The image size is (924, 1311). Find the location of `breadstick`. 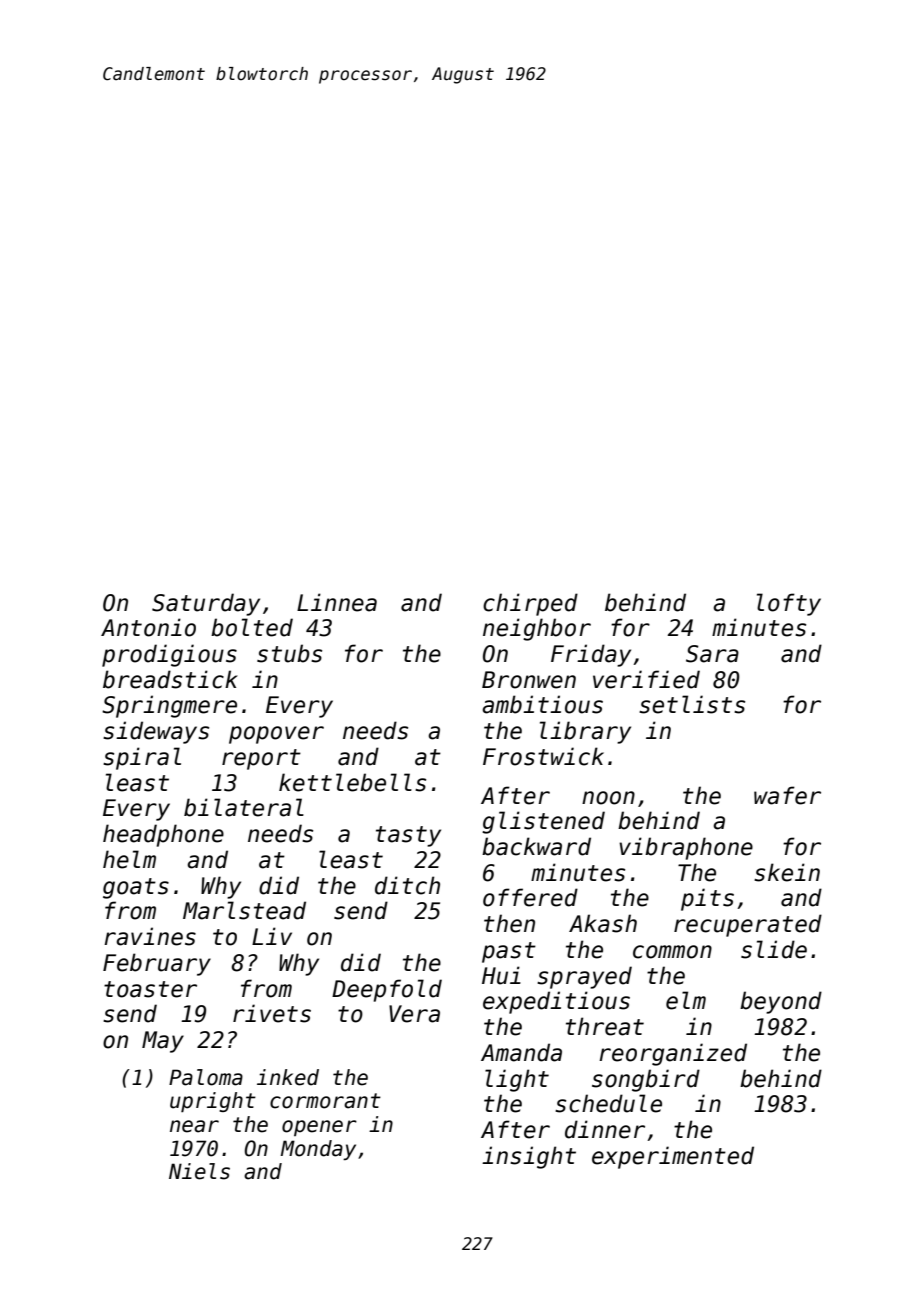

breadstick is located at coordinates (170, 679).
